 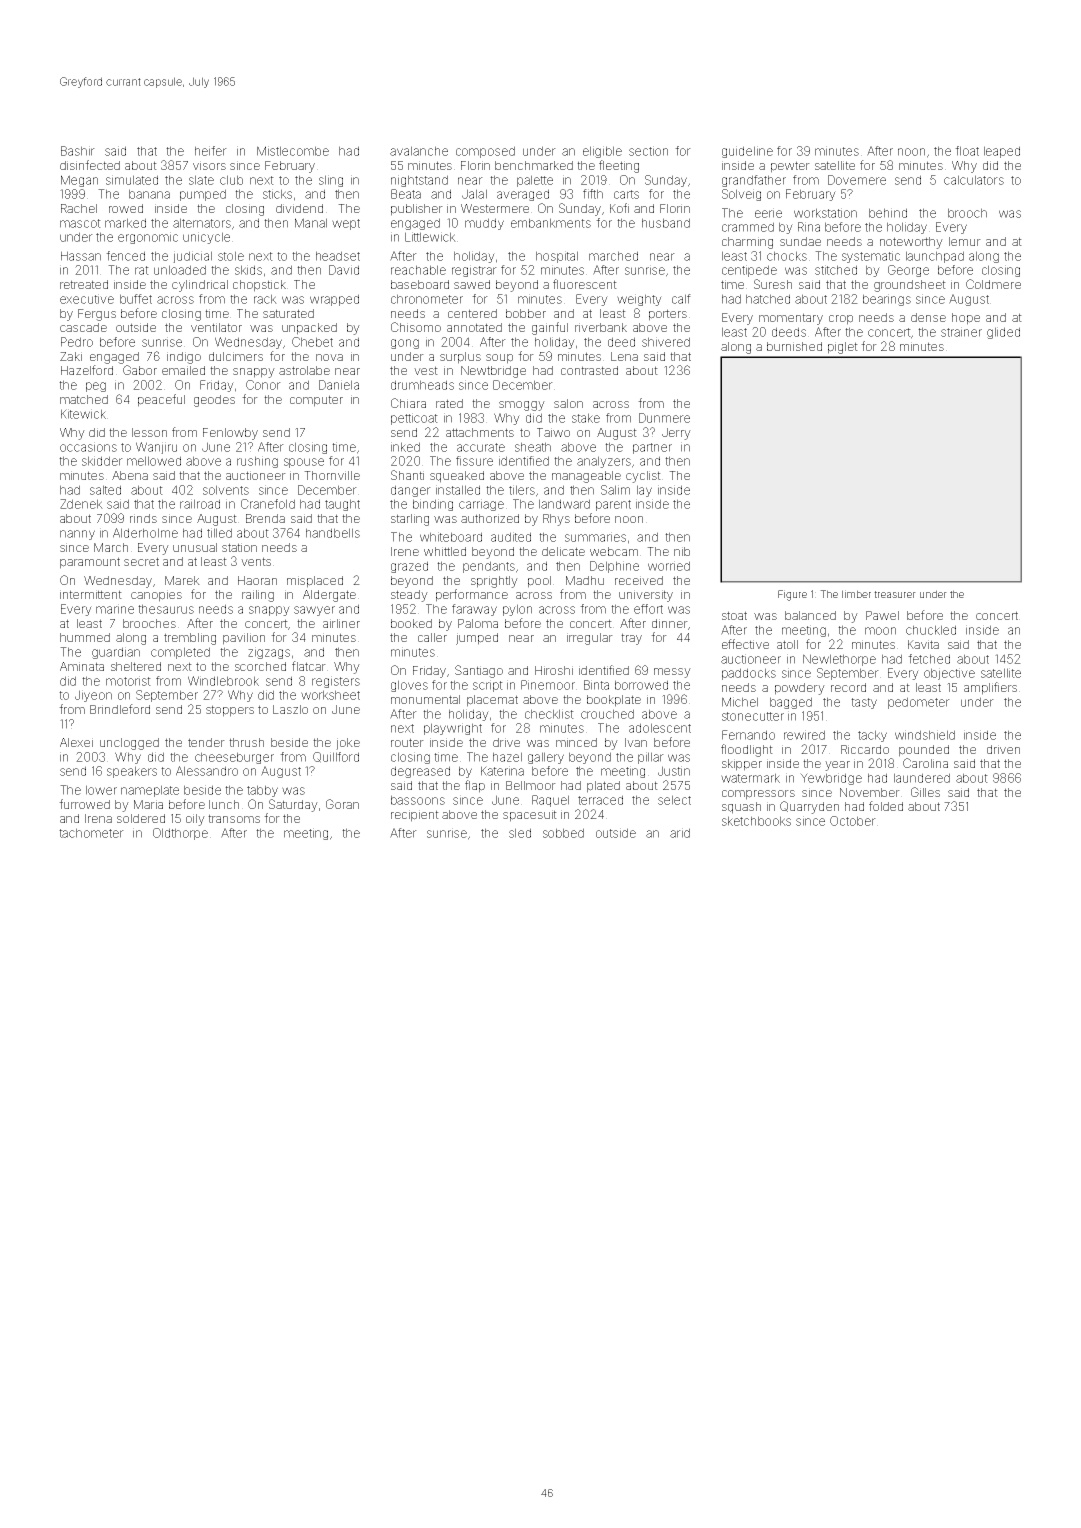 I want to click on October, so click(x=853, y=821).
